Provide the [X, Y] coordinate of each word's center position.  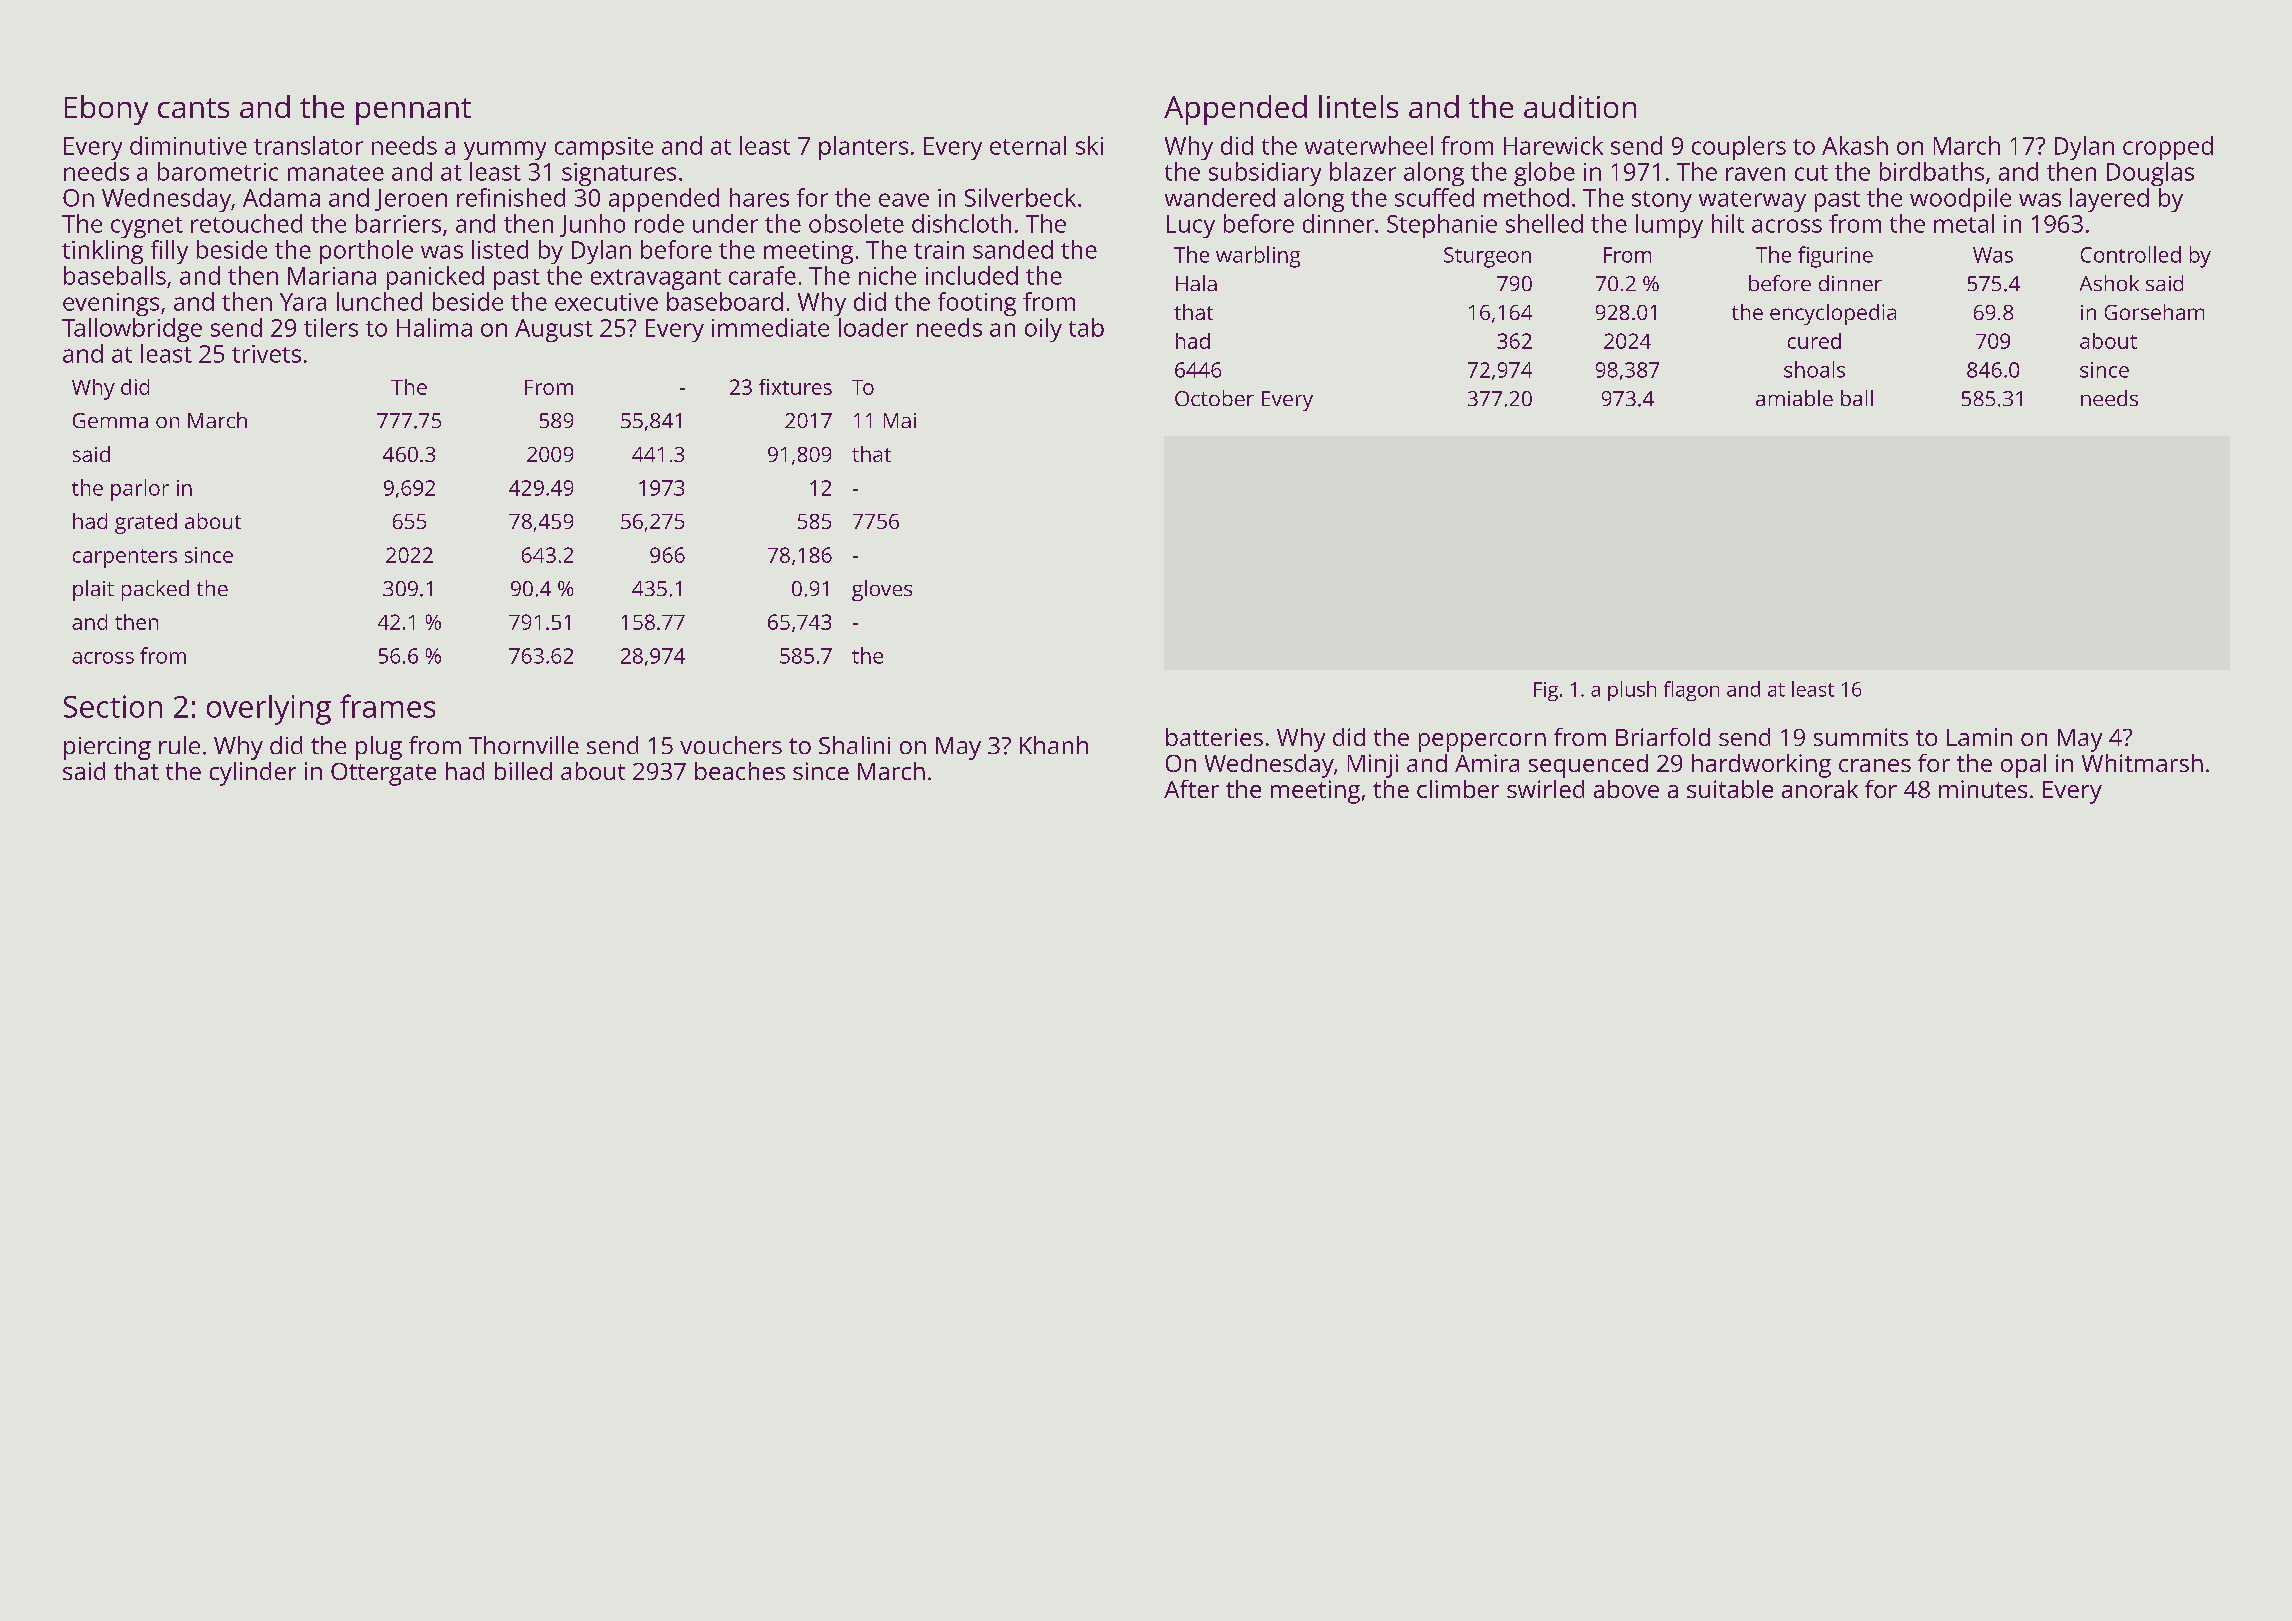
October [1214, 398]
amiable [1794, 398]
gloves [882, 590]
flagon [1691, 691]
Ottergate [383, 774]
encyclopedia [1833, 314]
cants [193, 108]
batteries [1214, 737]
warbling [1258, 257]
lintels [1358, 106]
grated [146, 523]
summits [1861, 737]
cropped [2168, 148]
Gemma [110, 420]
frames [387, 706]
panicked [435, 278]
